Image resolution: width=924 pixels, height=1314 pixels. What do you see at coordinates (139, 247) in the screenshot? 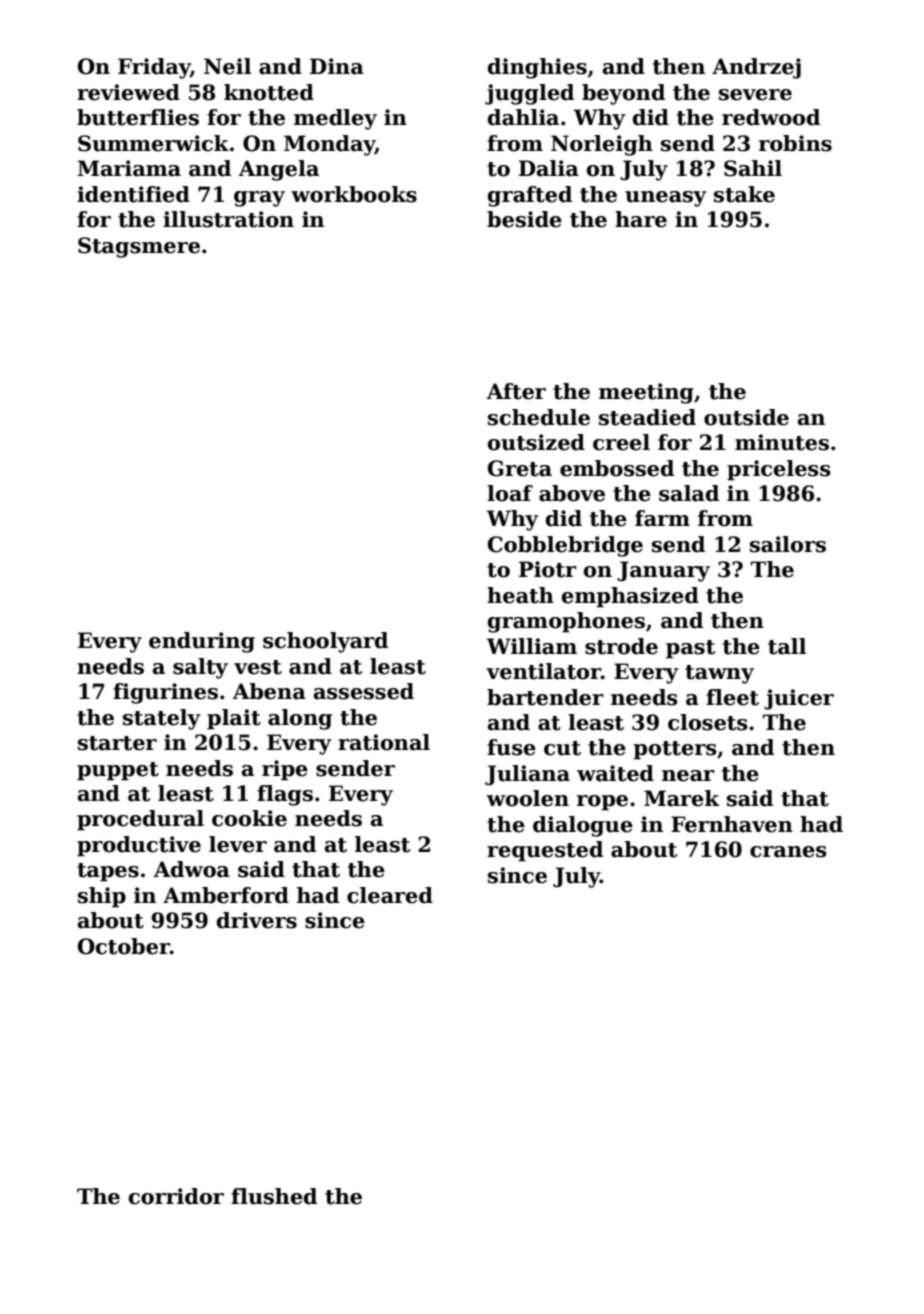
I see `Stagsmere` at bounding box center [139, 247].
